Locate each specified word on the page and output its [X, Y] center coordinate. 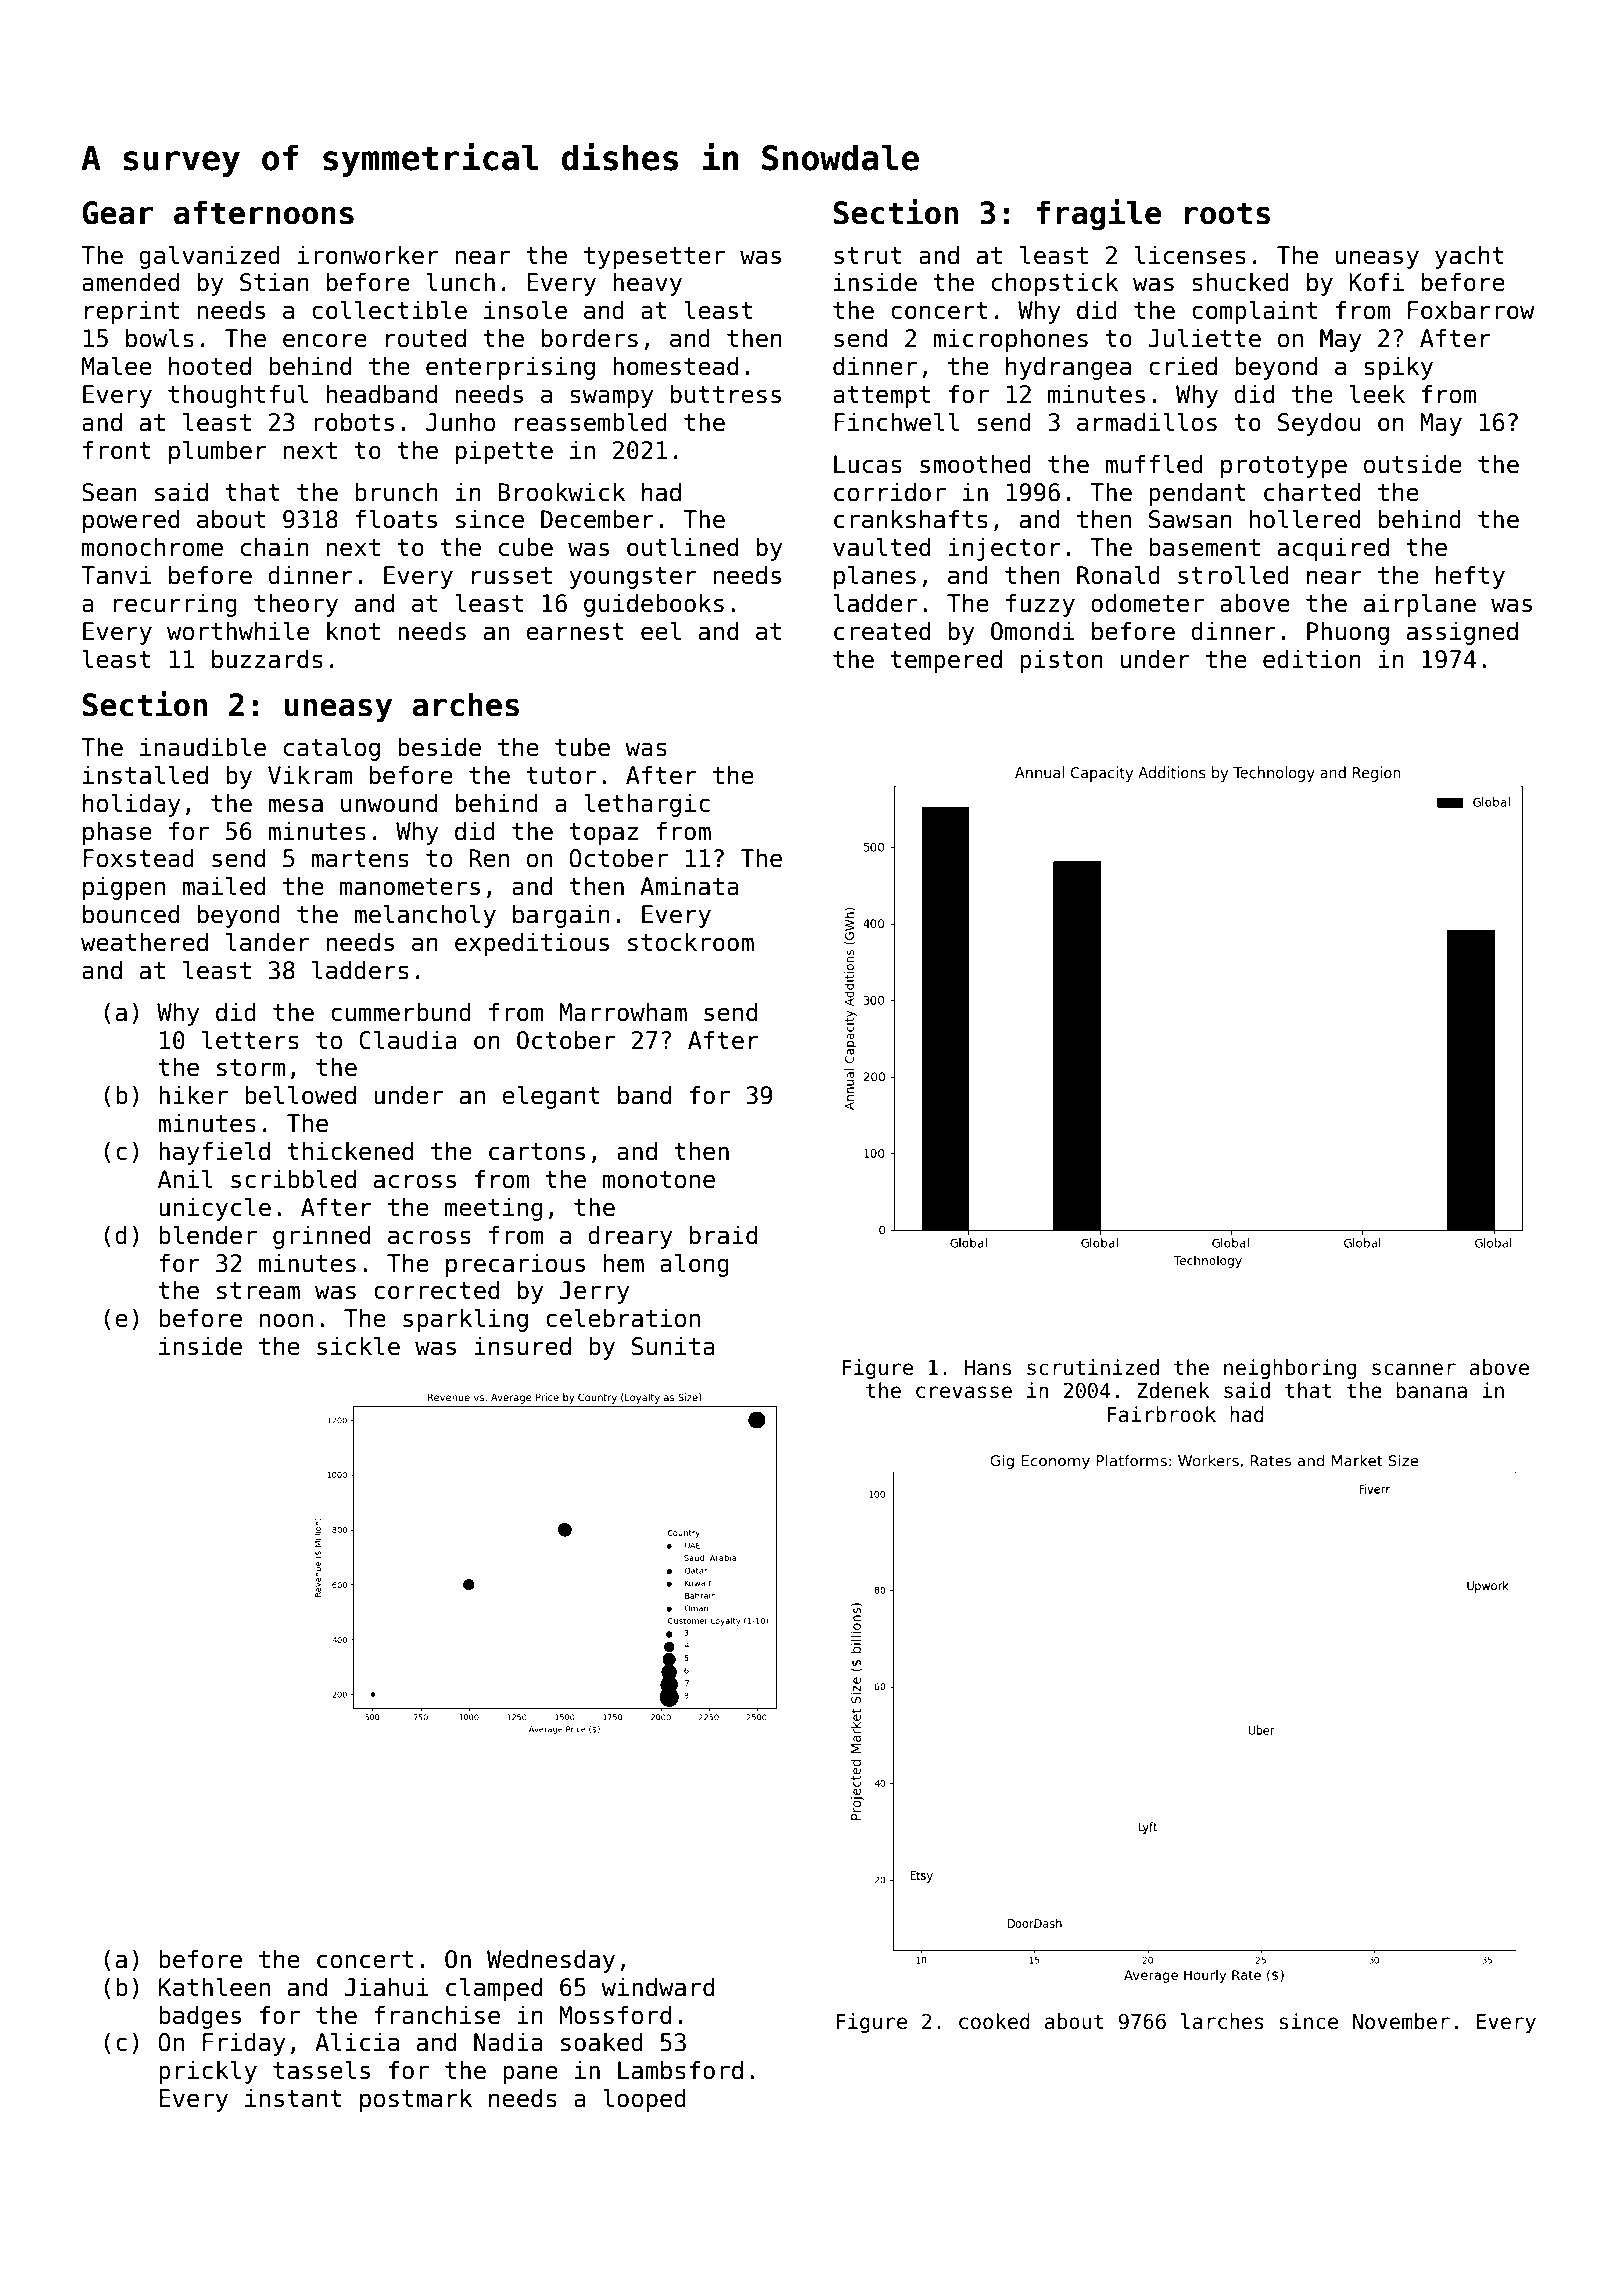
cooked [994, 2021]
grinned [321, 1237]
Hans [988, 1368]
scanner [1414, 1369]
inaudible [203, 747]
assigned [1462, 633]
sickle [358, 1346]
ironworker [368, 255]
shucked [1240, 282]
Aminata [689, 886]
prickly [208, 2072]
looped [644, 2100]
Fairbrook [1161, 1414]
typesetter [654, 258]
